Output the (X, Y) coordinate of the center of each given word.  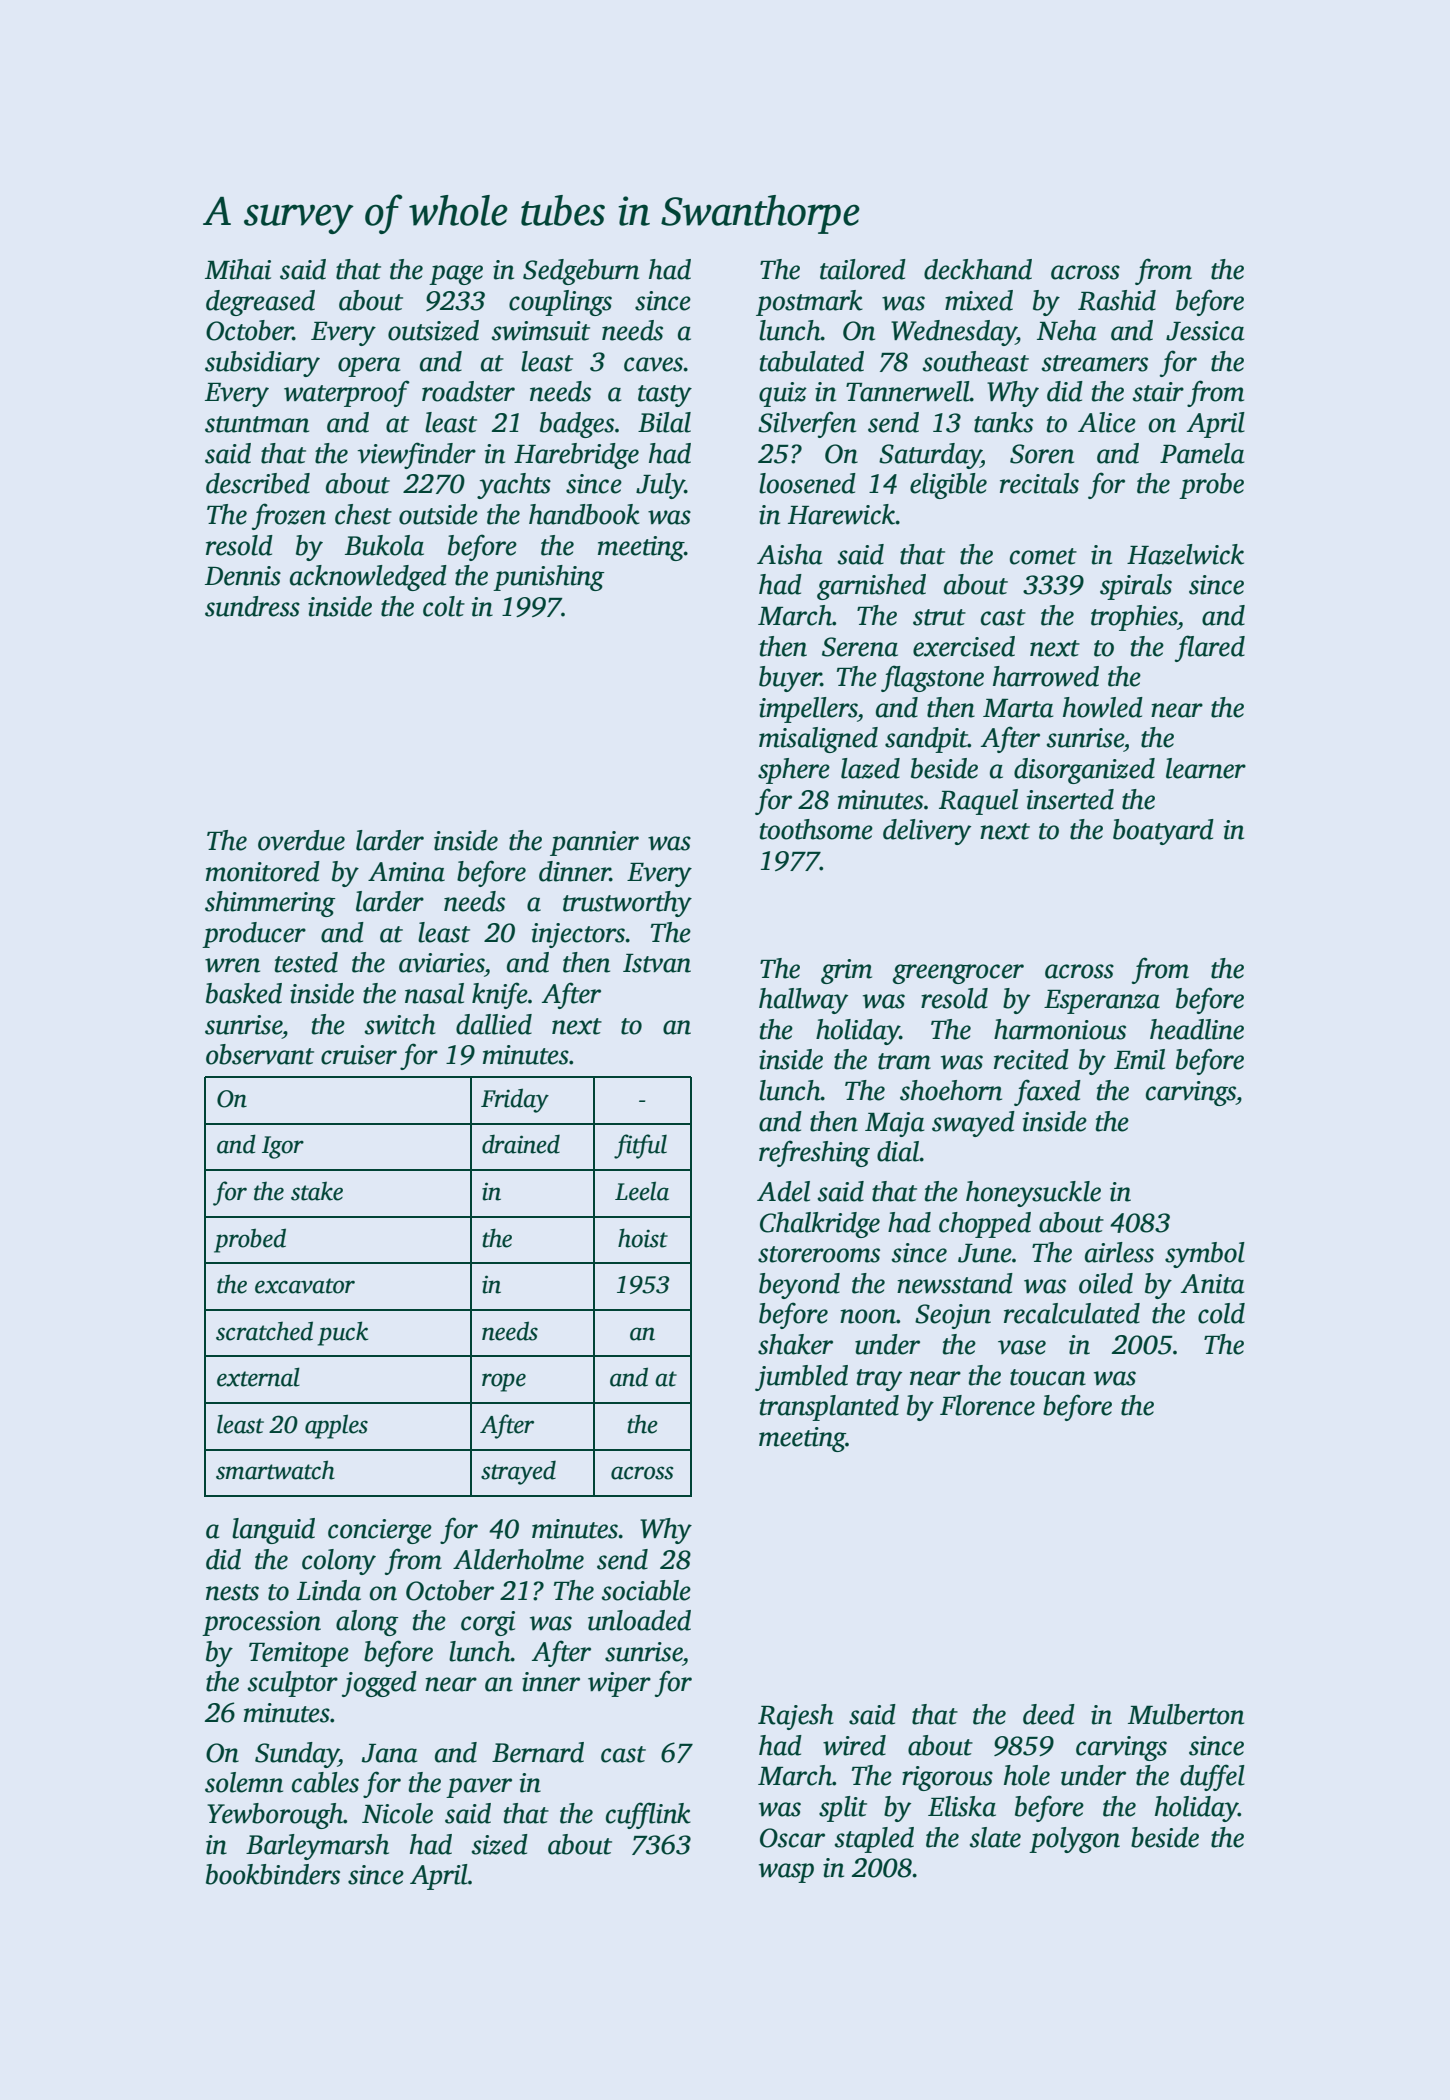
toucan (1048, 1377)
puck (343, 1333)
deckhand (978, 269)
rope (504, 1382)
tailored (863, 269)
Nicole (397, 1813)
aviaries (441, 963)
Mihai (238, 269)
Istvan (657, 963)
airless (1119, 1252)
